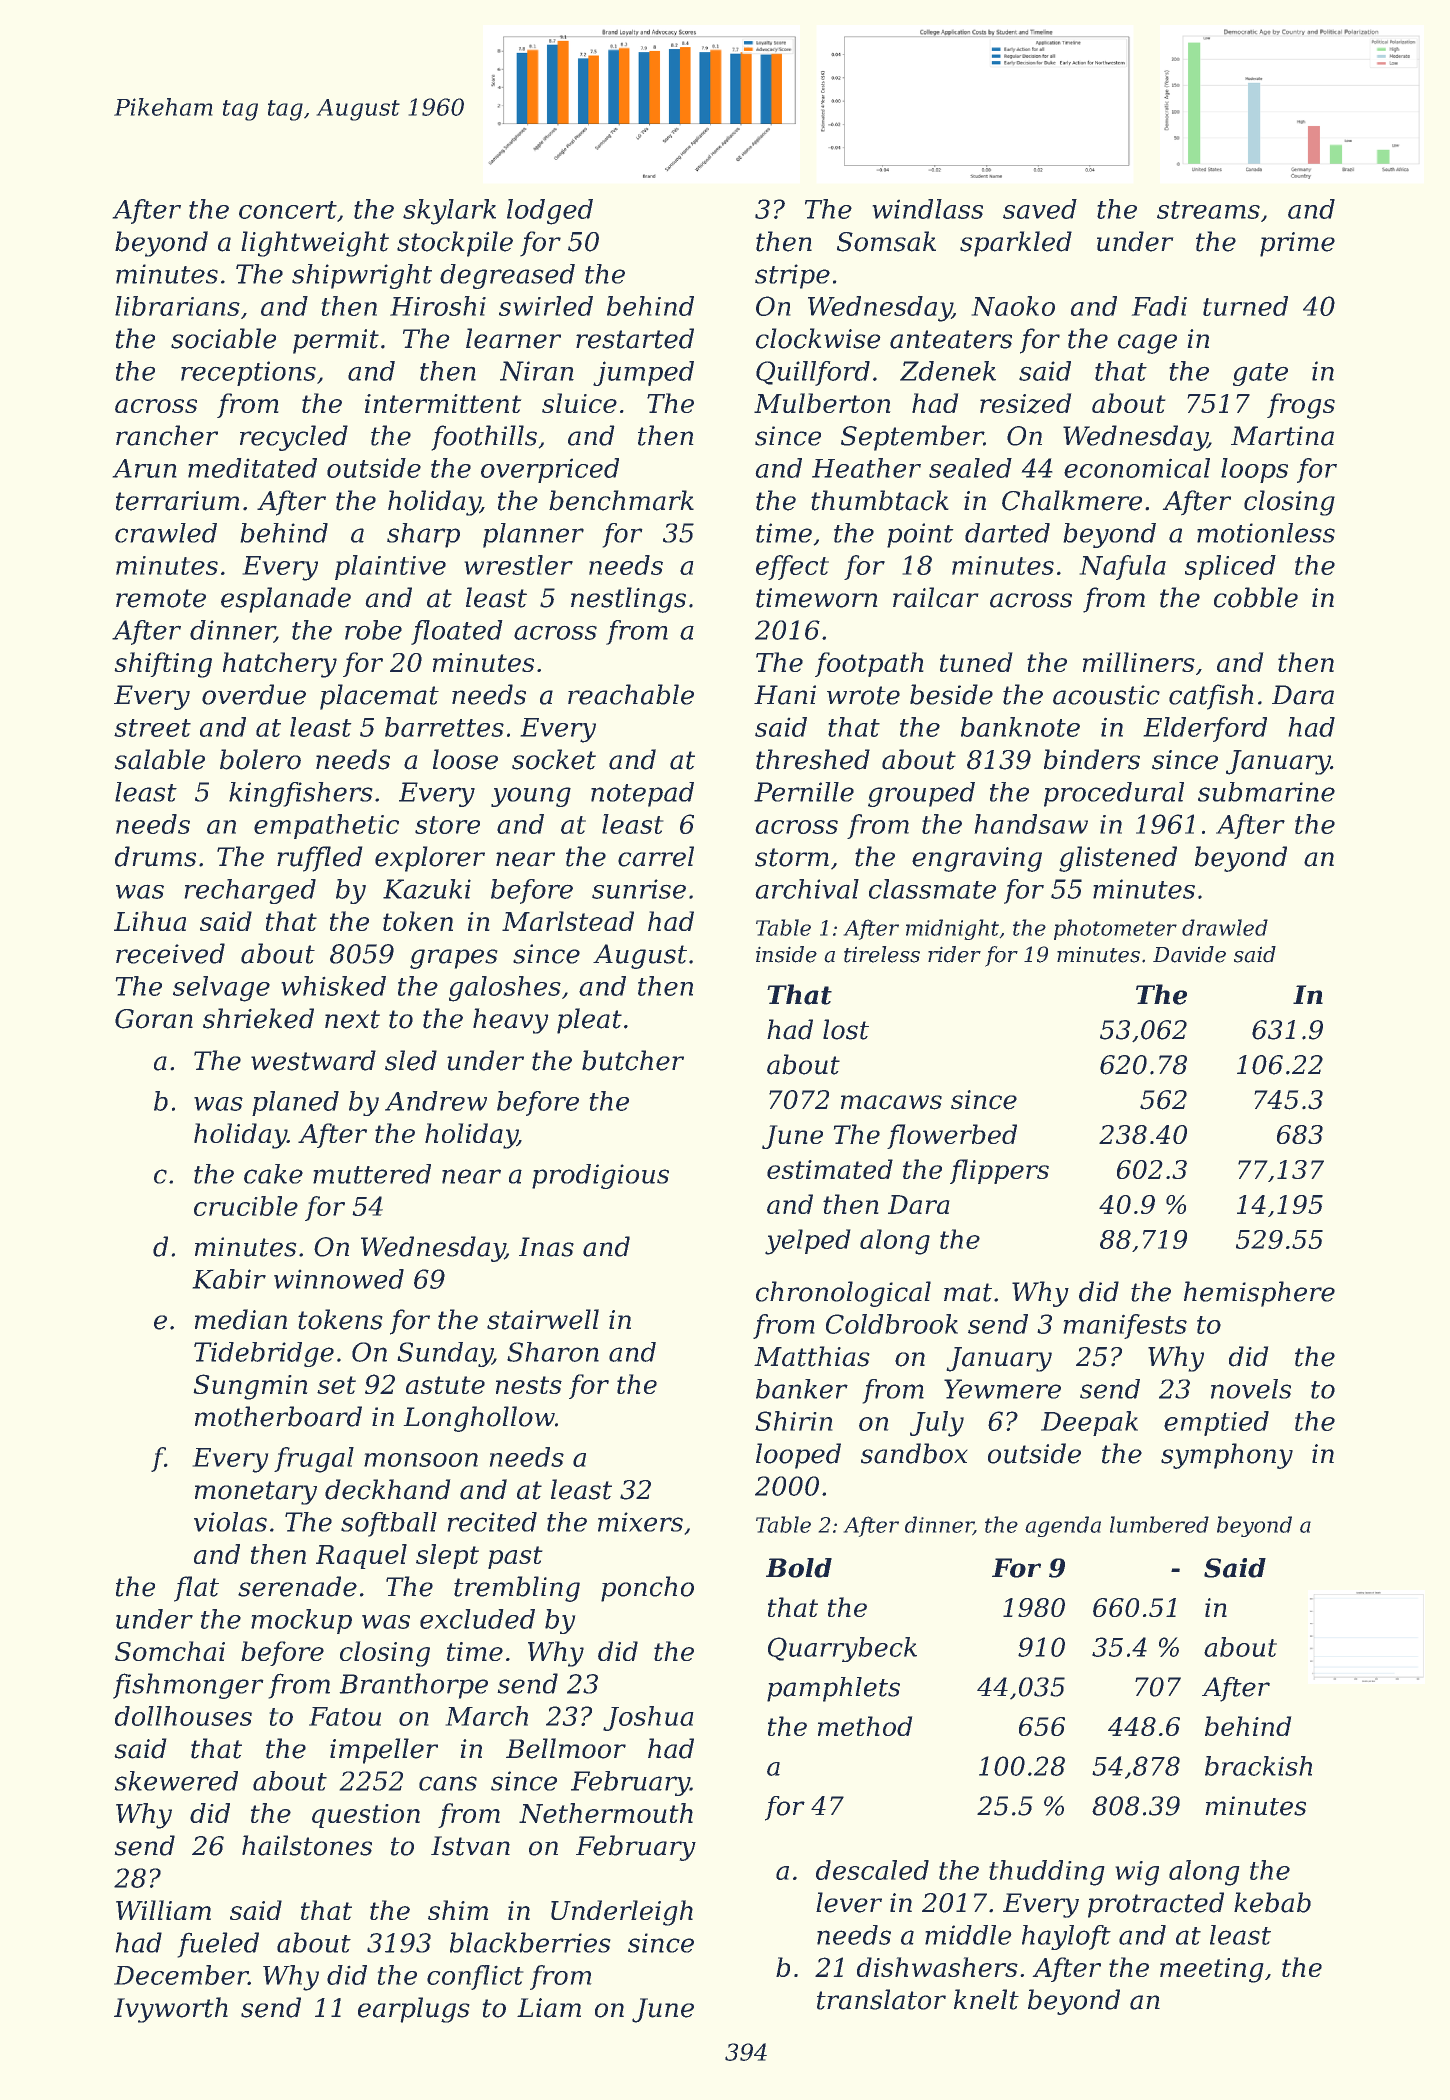 This image has width=1450, height=2100. What do you see at coordinates (920, 535) in the image?
I see `point` at bounding box center [920, 535].
